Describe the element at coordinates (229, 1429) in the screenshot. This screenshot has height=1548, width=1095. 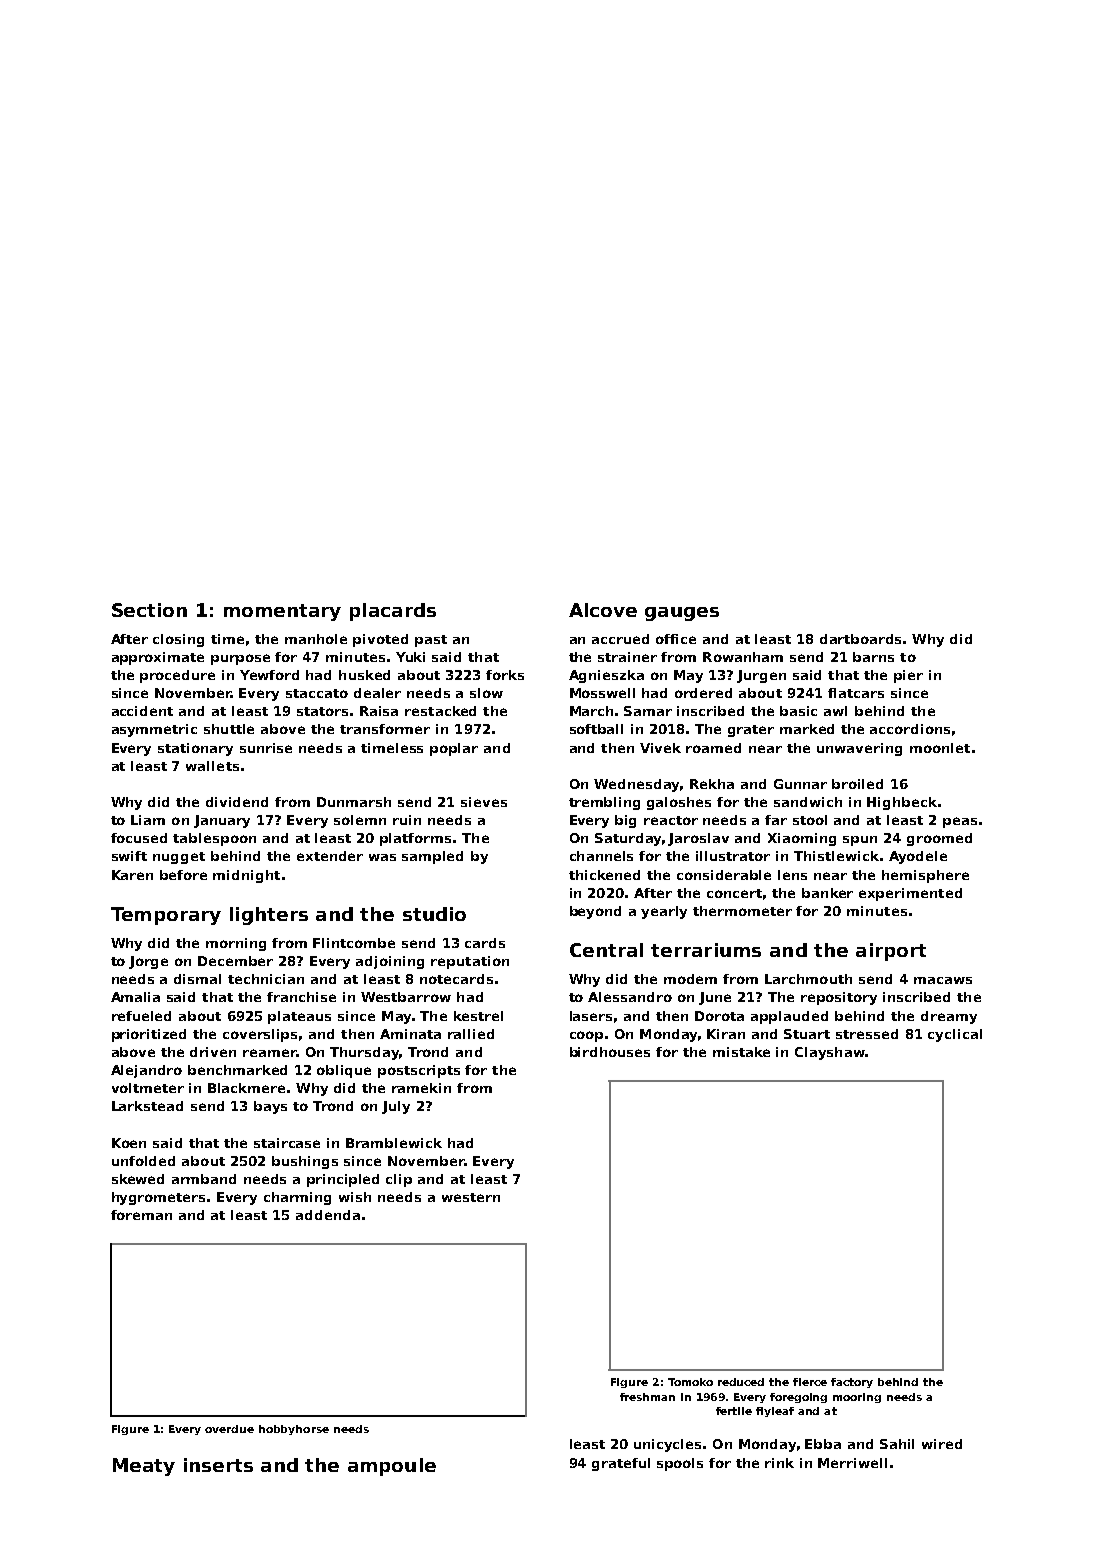
I see `overdue` at that location.
